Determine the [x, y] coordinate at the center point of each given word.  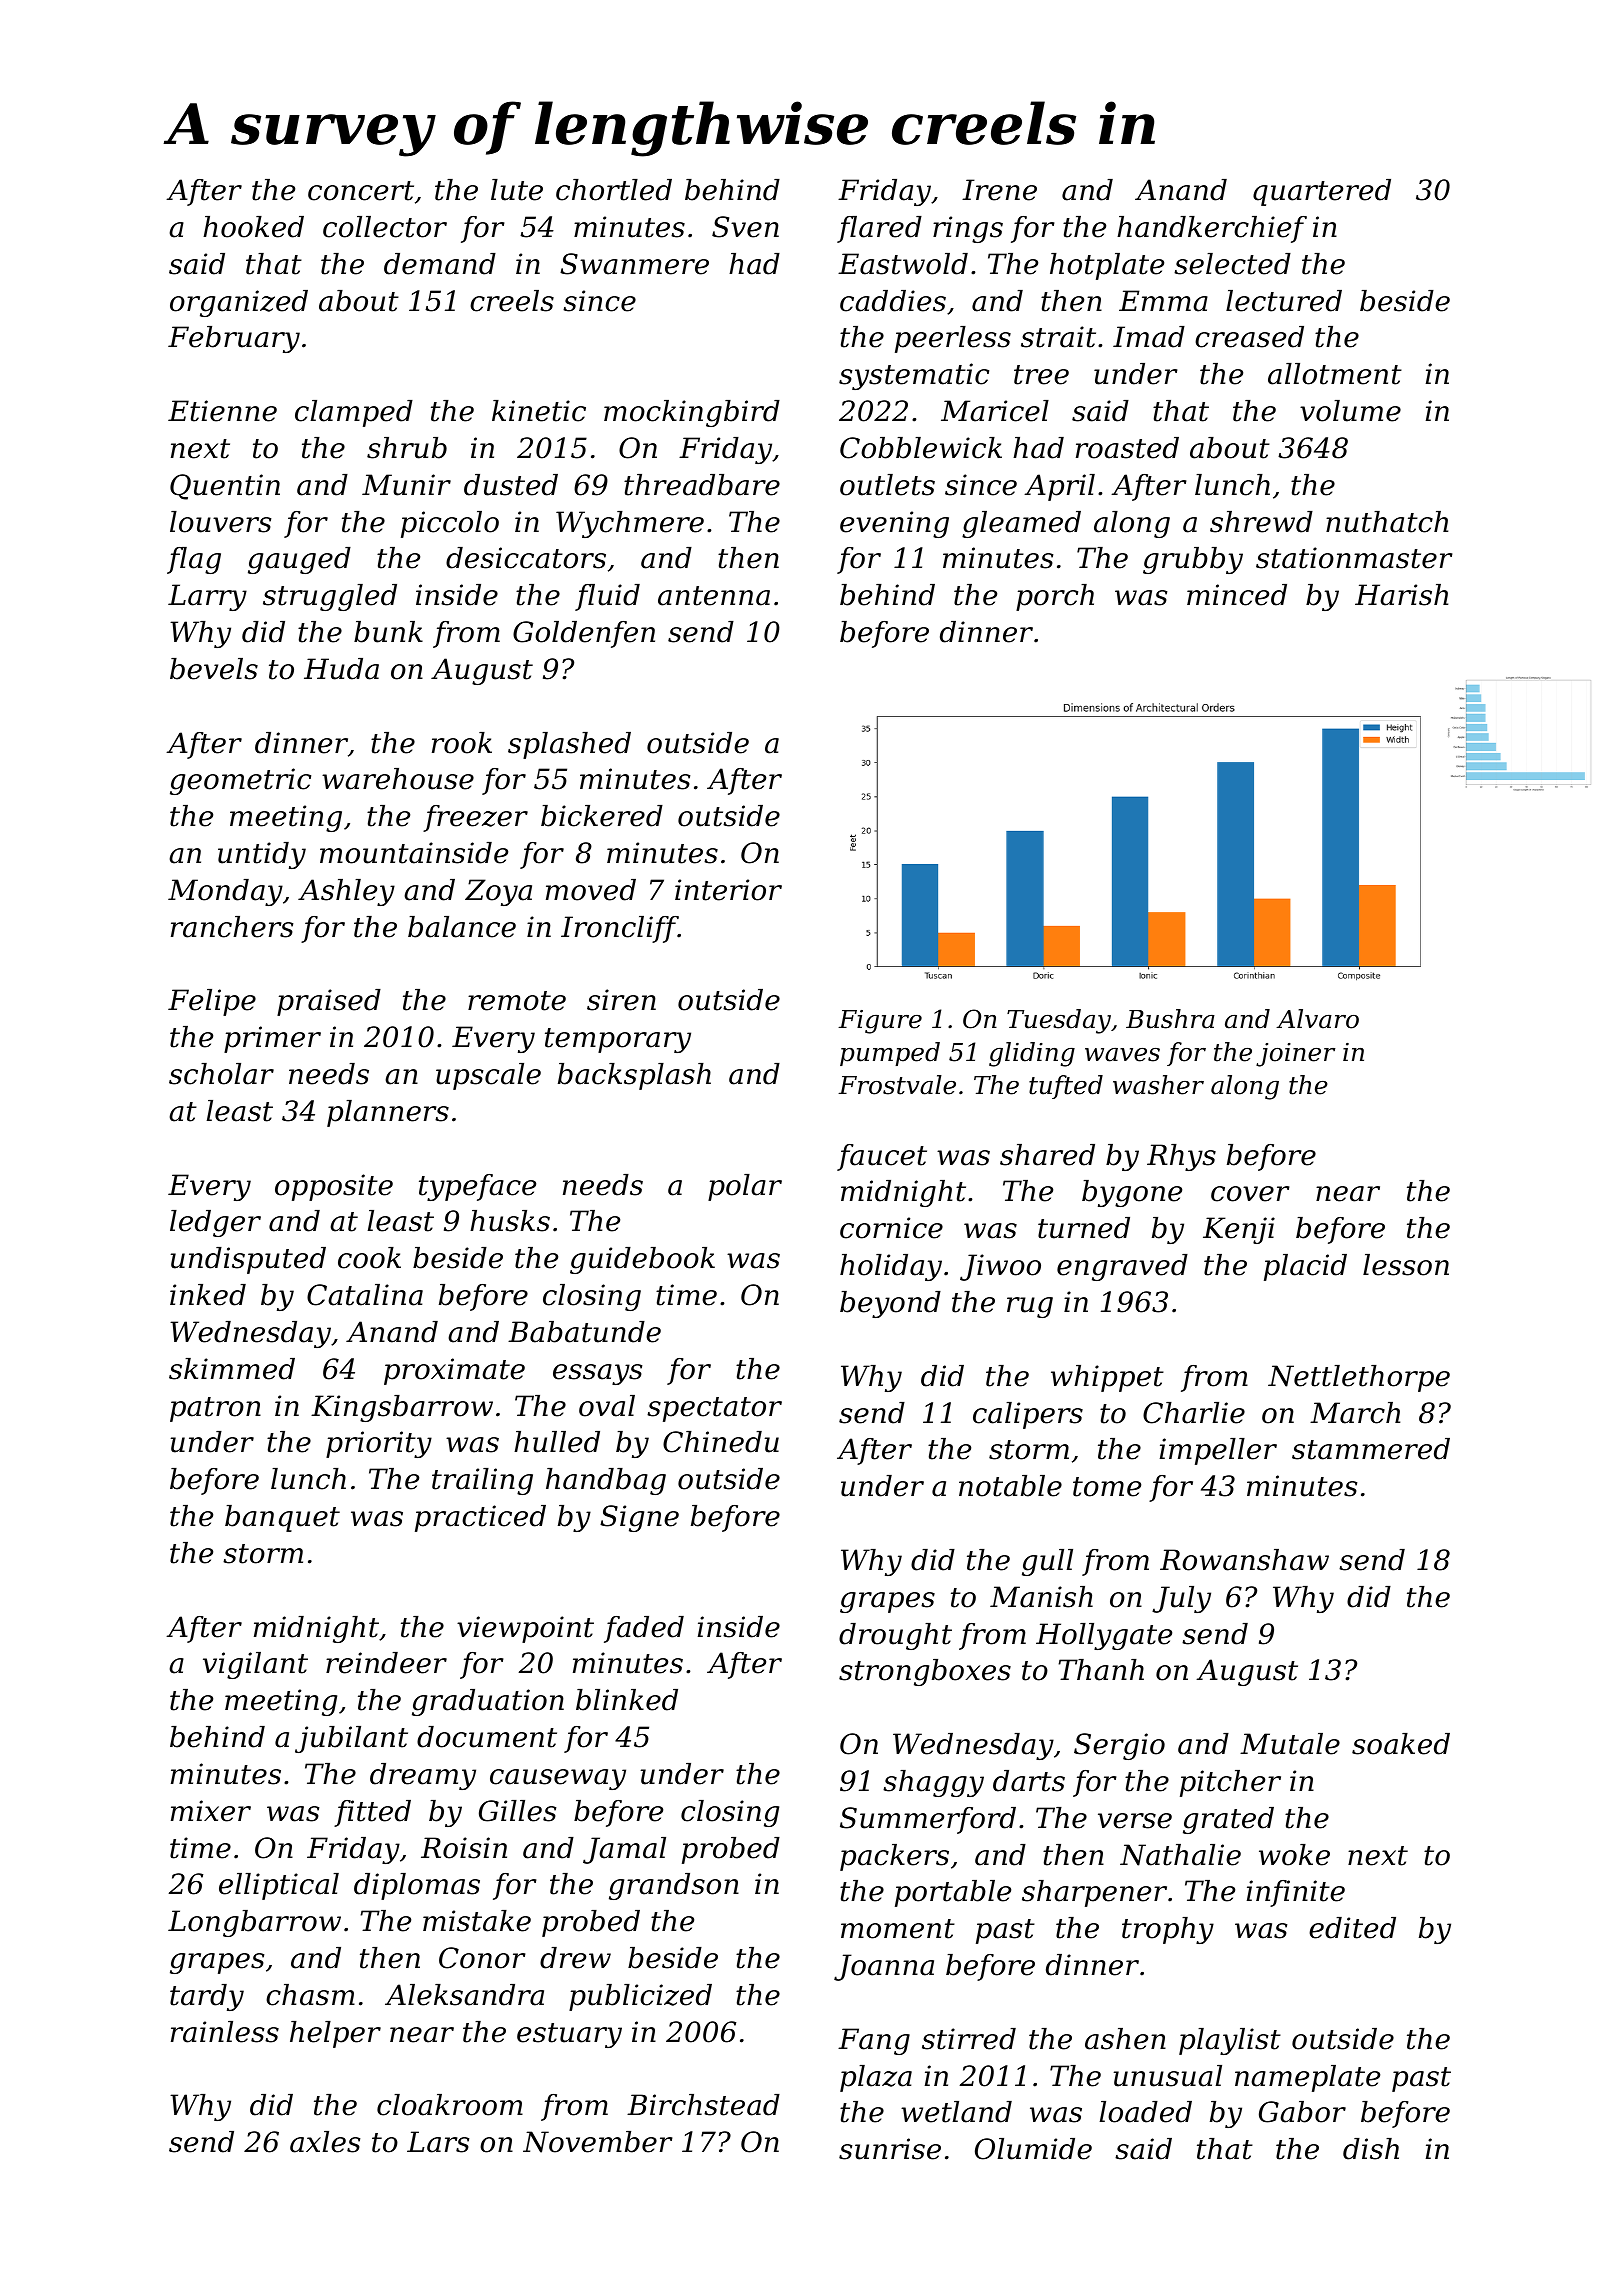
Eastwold [903, 264]
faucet [882, 1157]
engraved [1122, 1267]
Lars [438, 2142]
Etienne [222, 411]
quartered [1322, 192]
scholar [221, 1074]
